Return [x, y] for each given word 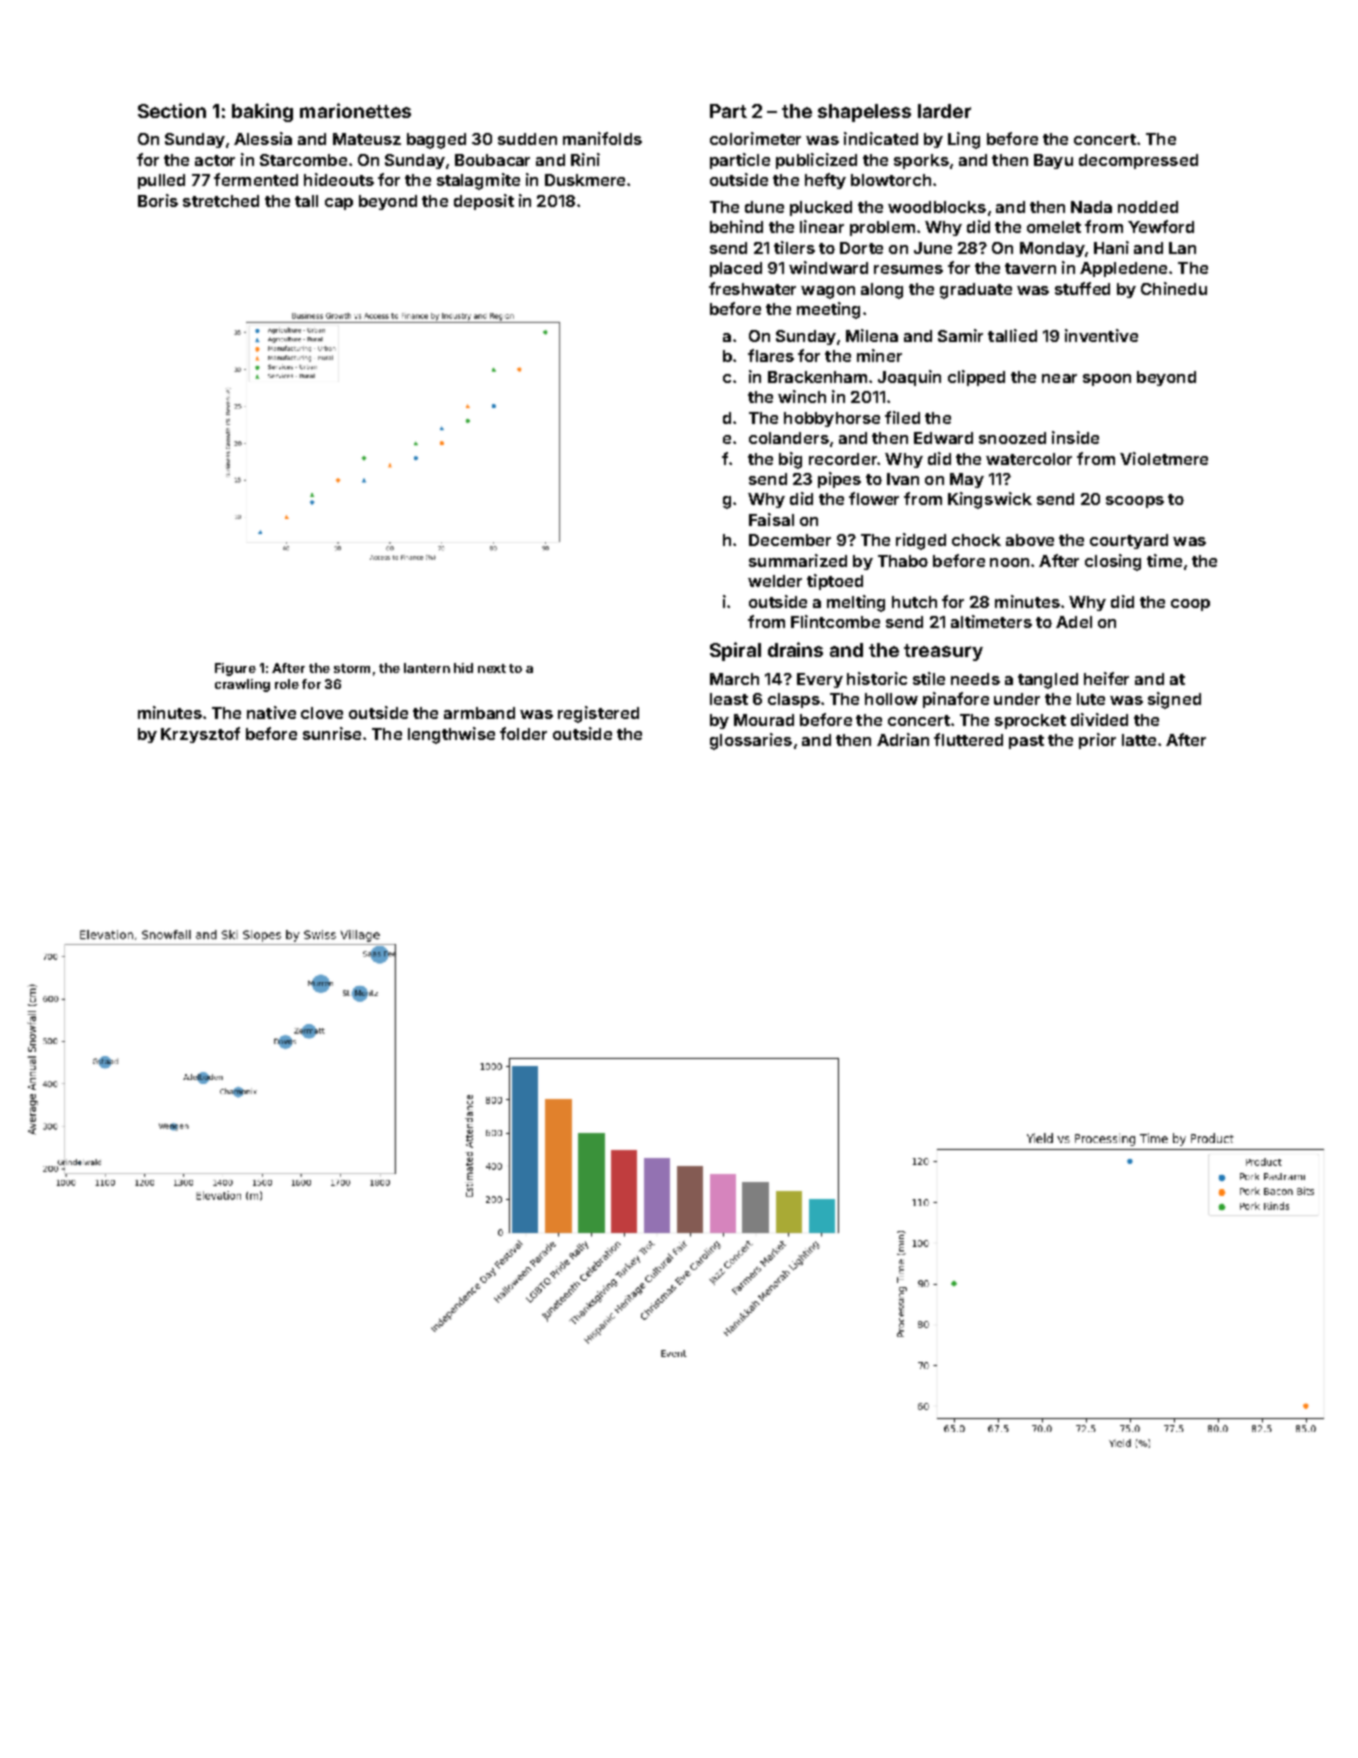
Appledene [1123, 269]
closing [1113, 562]
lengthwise [451, 735]
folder [523, 733]
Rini [585, 159]
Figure [235, 669]
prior [1097, 741]
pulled [161, 181]
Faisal [771, 519]
